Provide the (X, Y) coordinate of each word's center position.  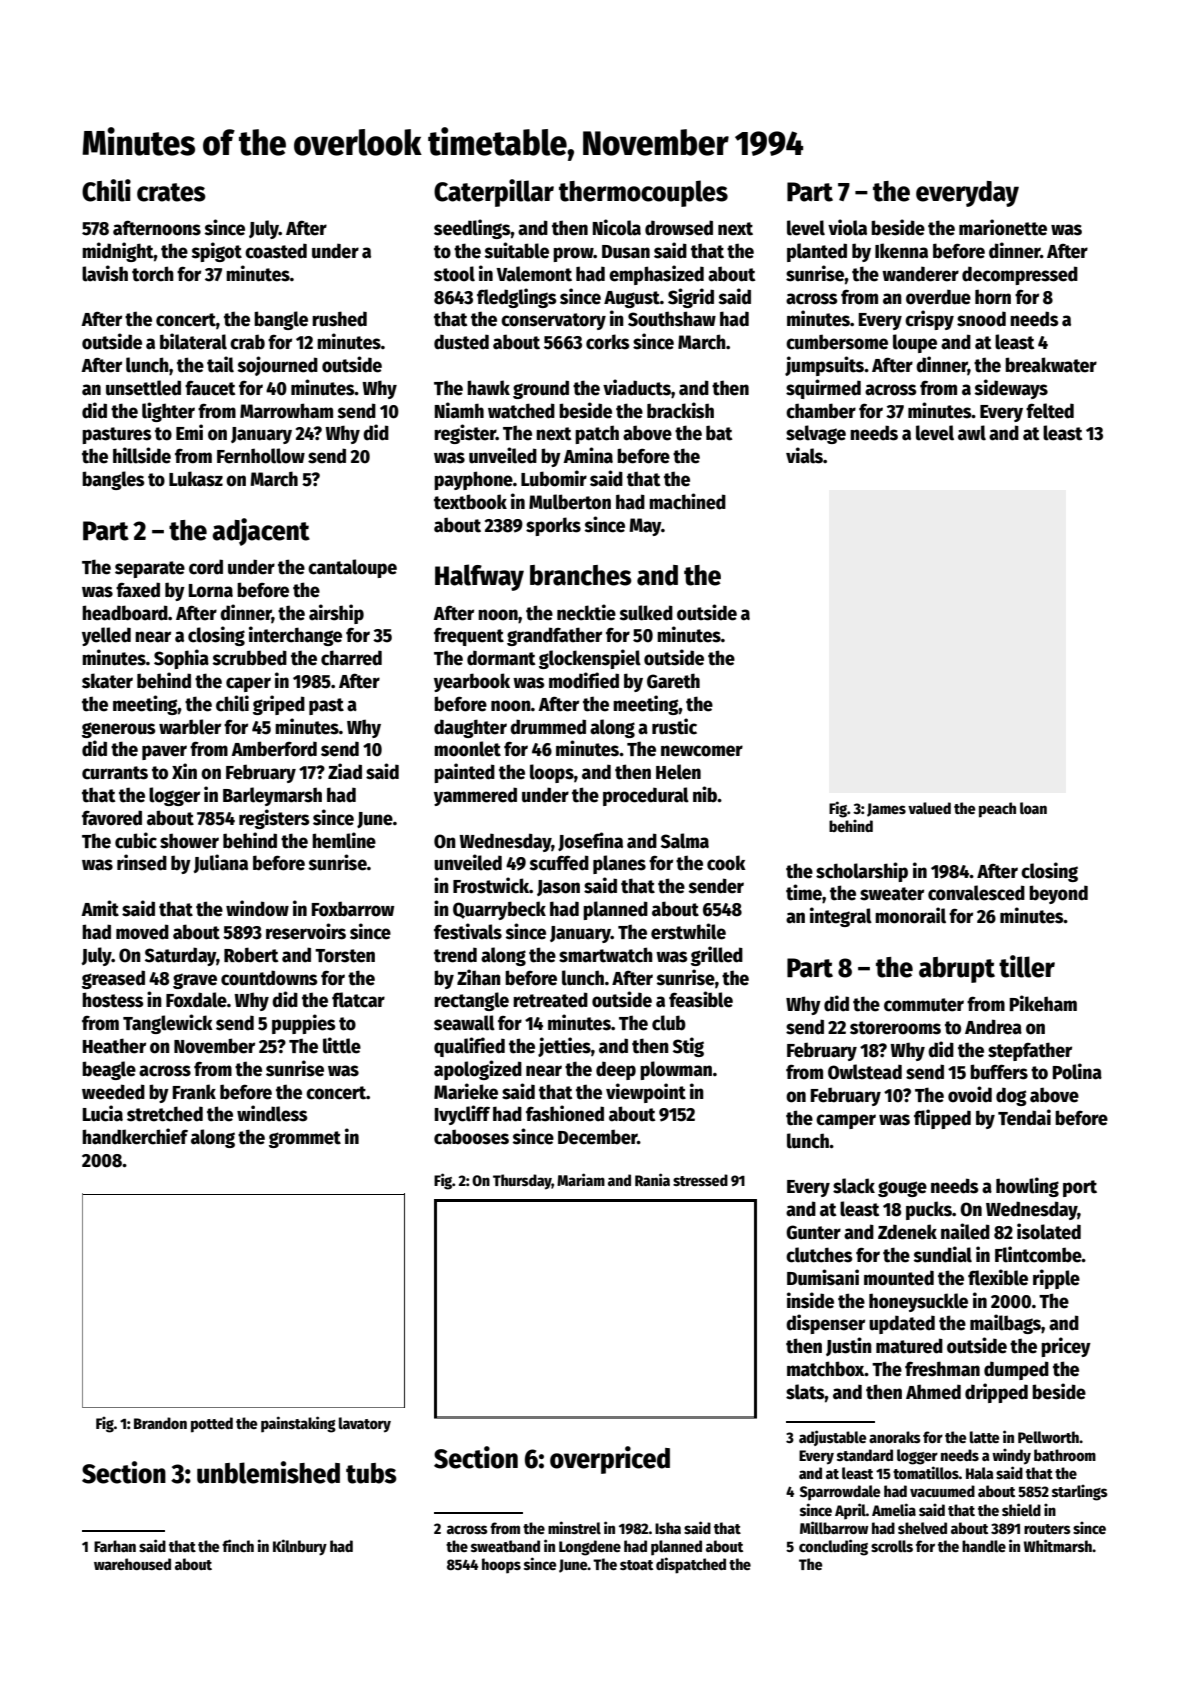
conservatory (553, 321)
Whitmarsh (1058, 1545)
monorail (910, 915)
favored (112, 818)
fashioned (565, 1113)
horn (993, 297)
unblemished (268, 1472)
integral (841, 917)
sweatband (505, 1546)
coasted (276, 251)
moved (142, 932)
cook (726, 863)
